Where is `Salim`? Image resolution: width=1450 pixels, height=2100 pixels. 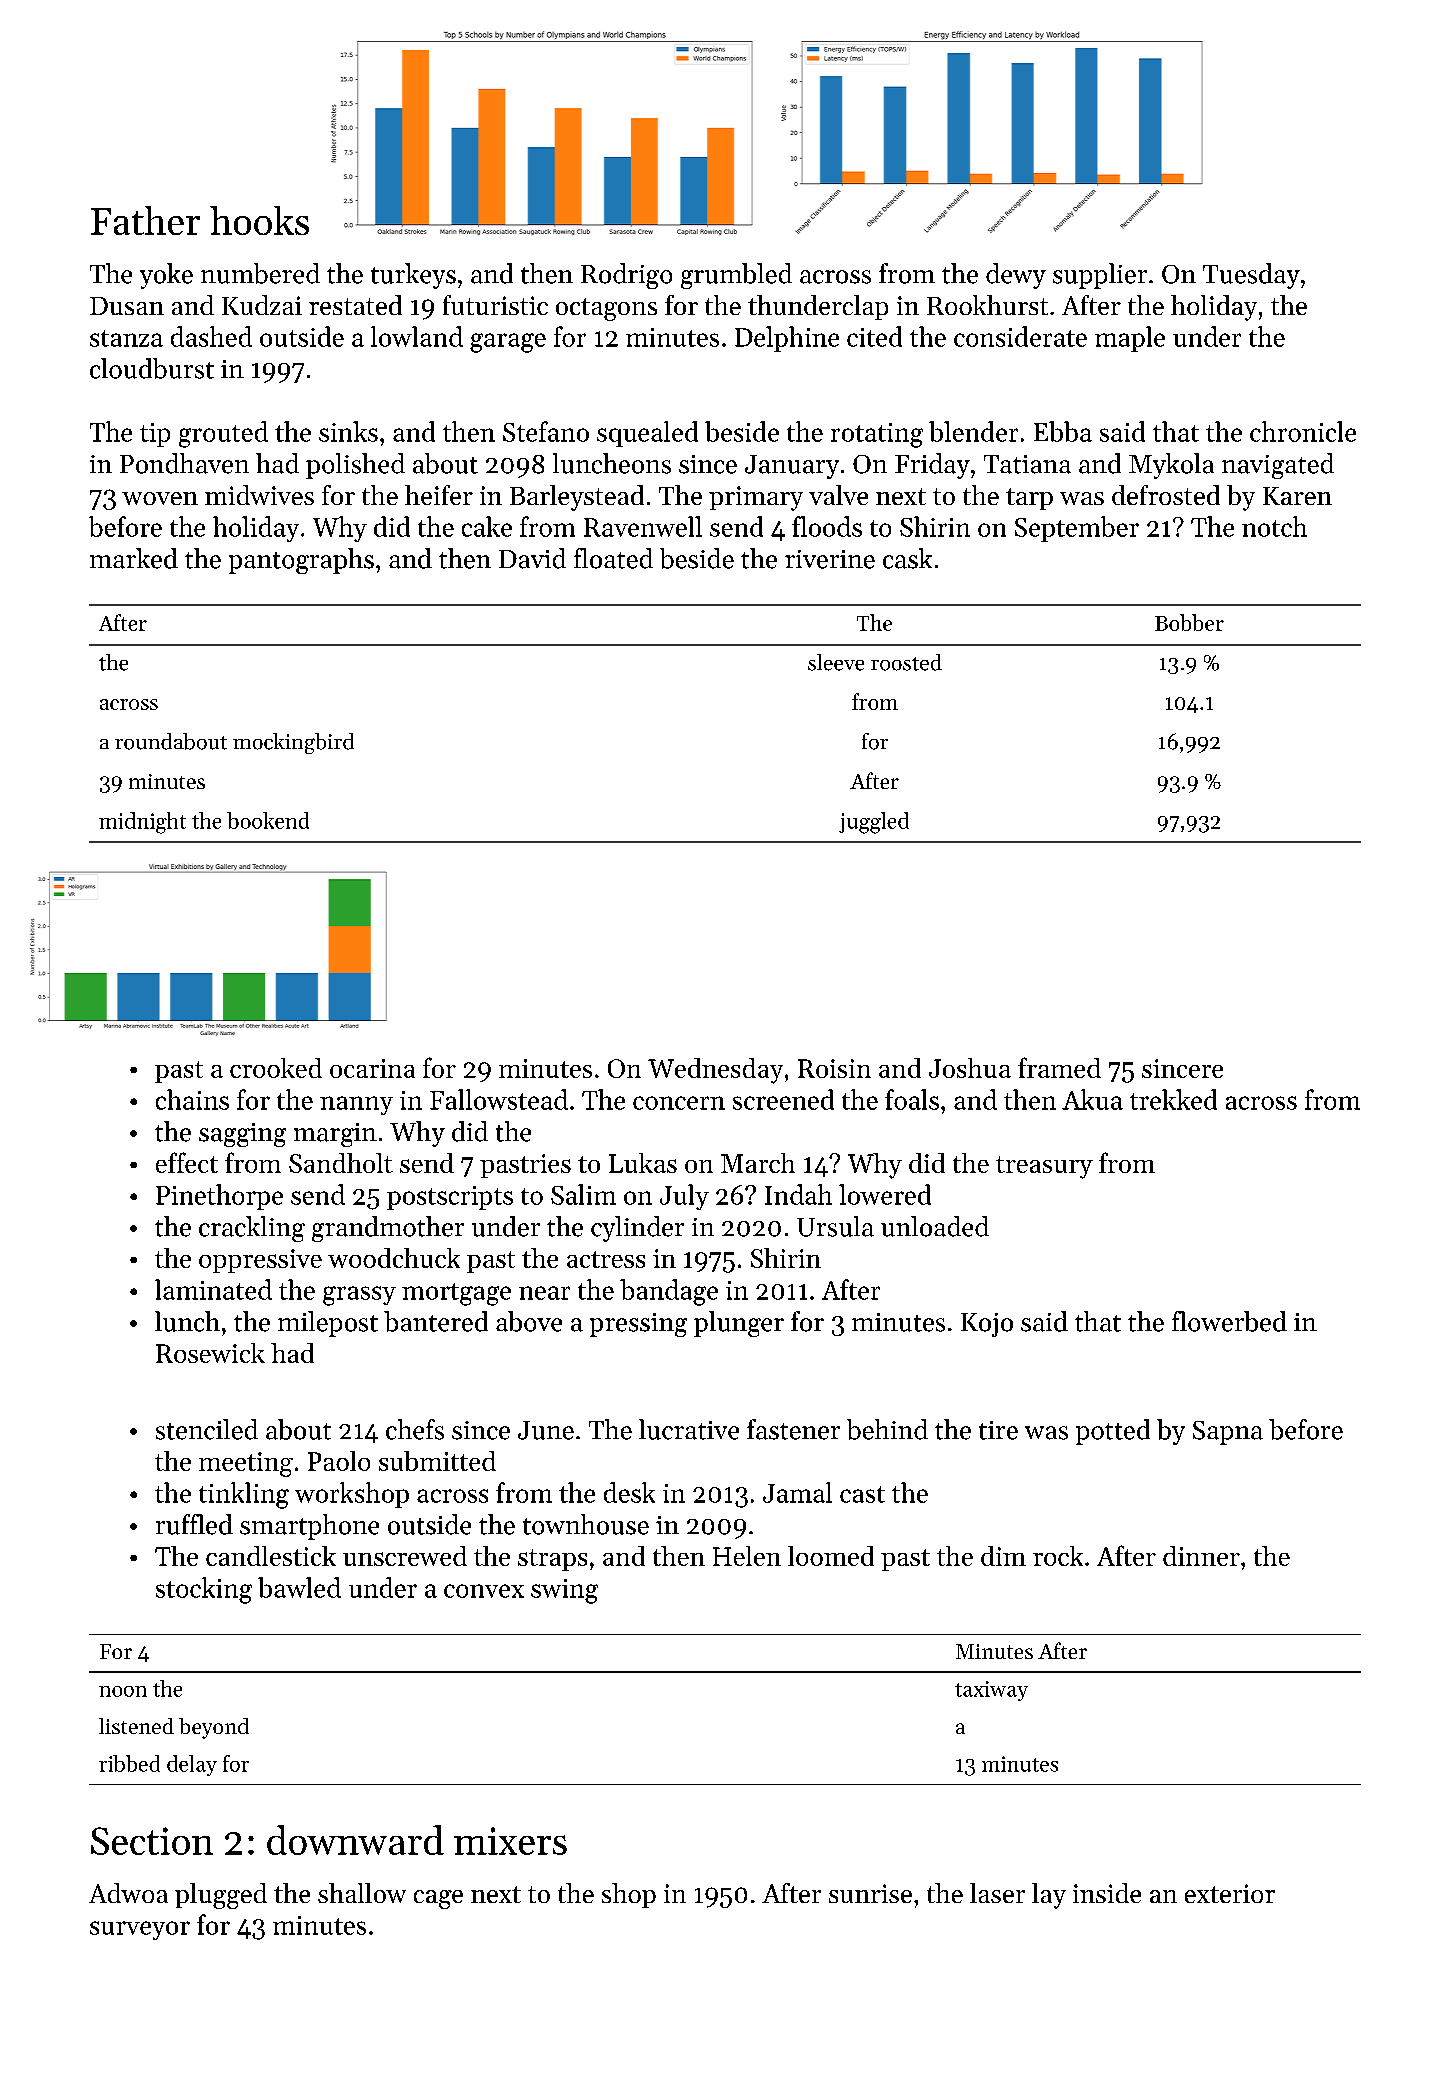
Salim is located at coordinates (583, 1194).
